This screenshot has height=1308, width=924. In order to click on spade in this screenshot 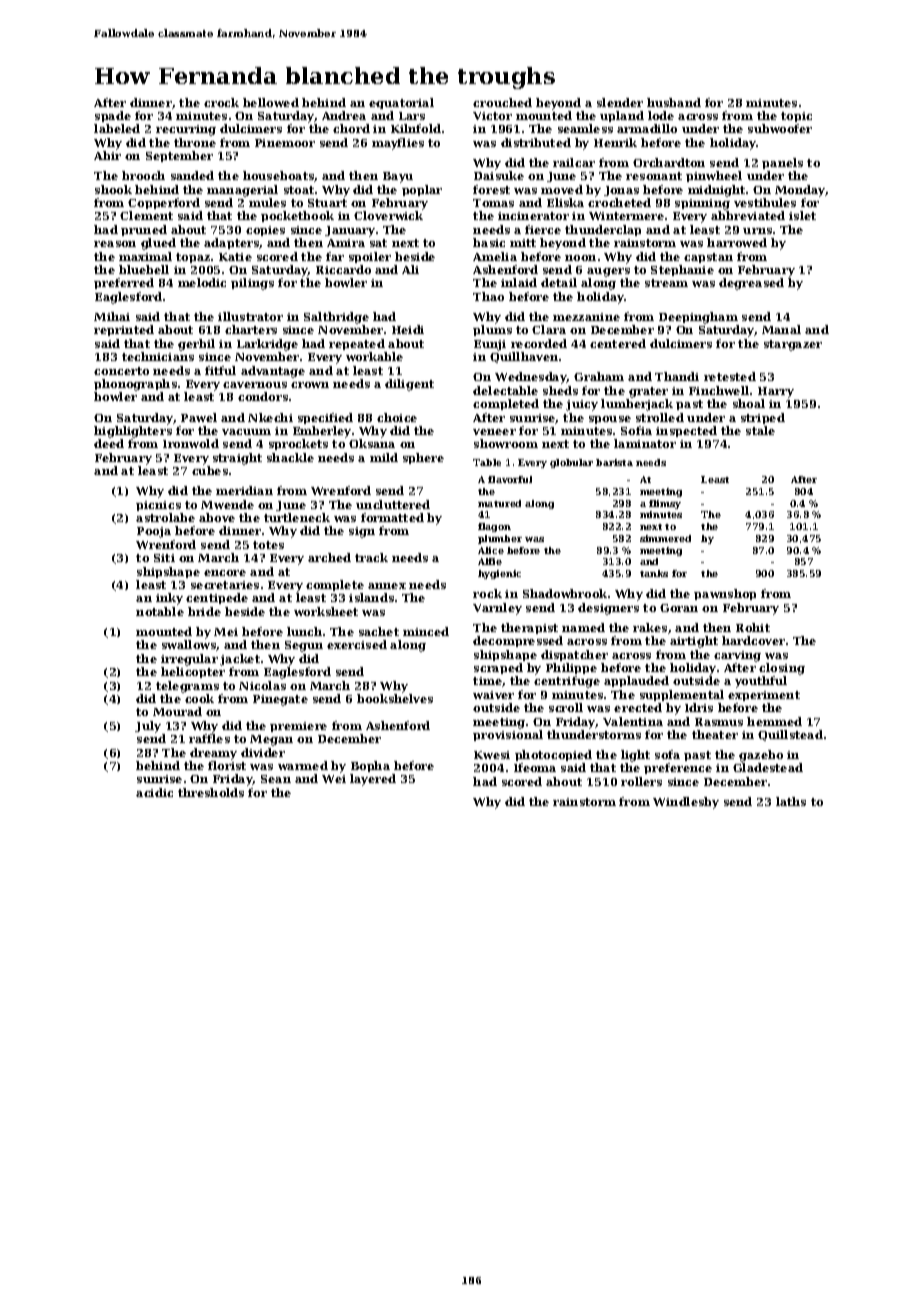, I will do `click(113, 116)`.
